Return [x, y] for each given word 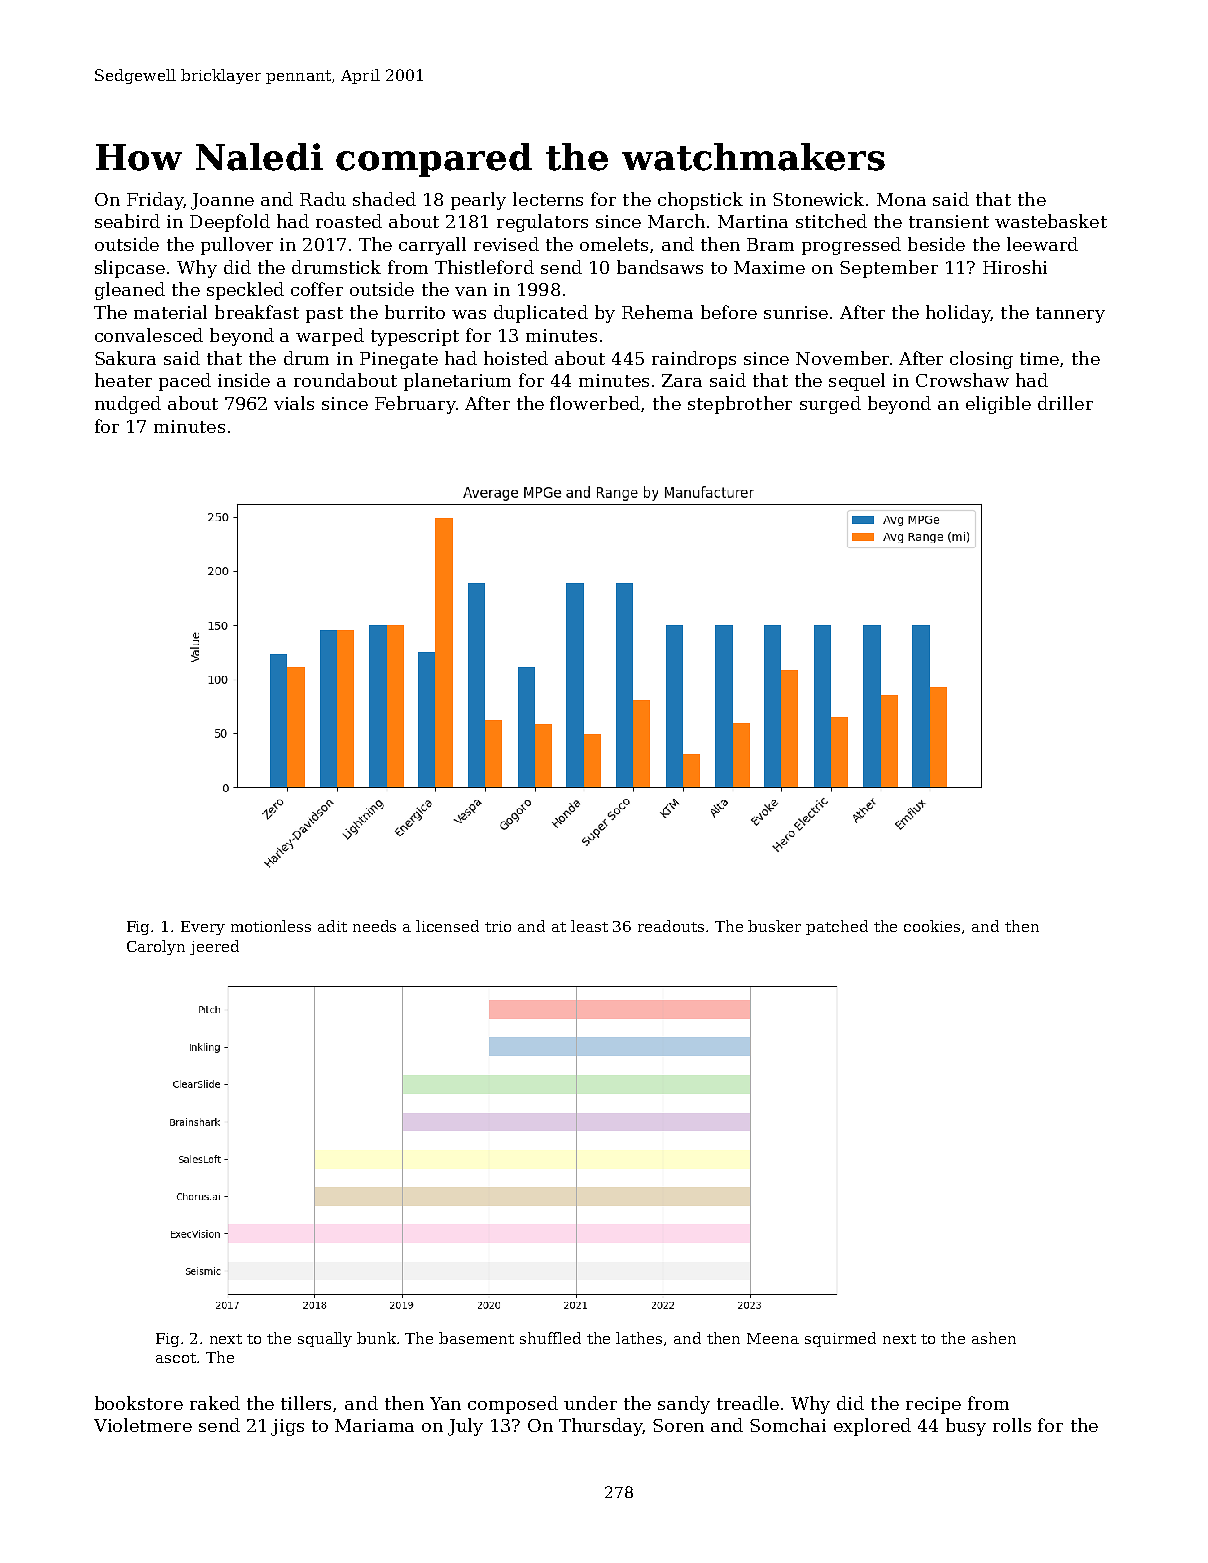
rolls [1012, 1425]
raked [215, 1403]
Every [203, 928]
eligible [998, 405]
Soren [678, 1425]
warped [330, 337]
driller [1065, 403]
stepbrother [740, 405]
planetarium [457, 382]
